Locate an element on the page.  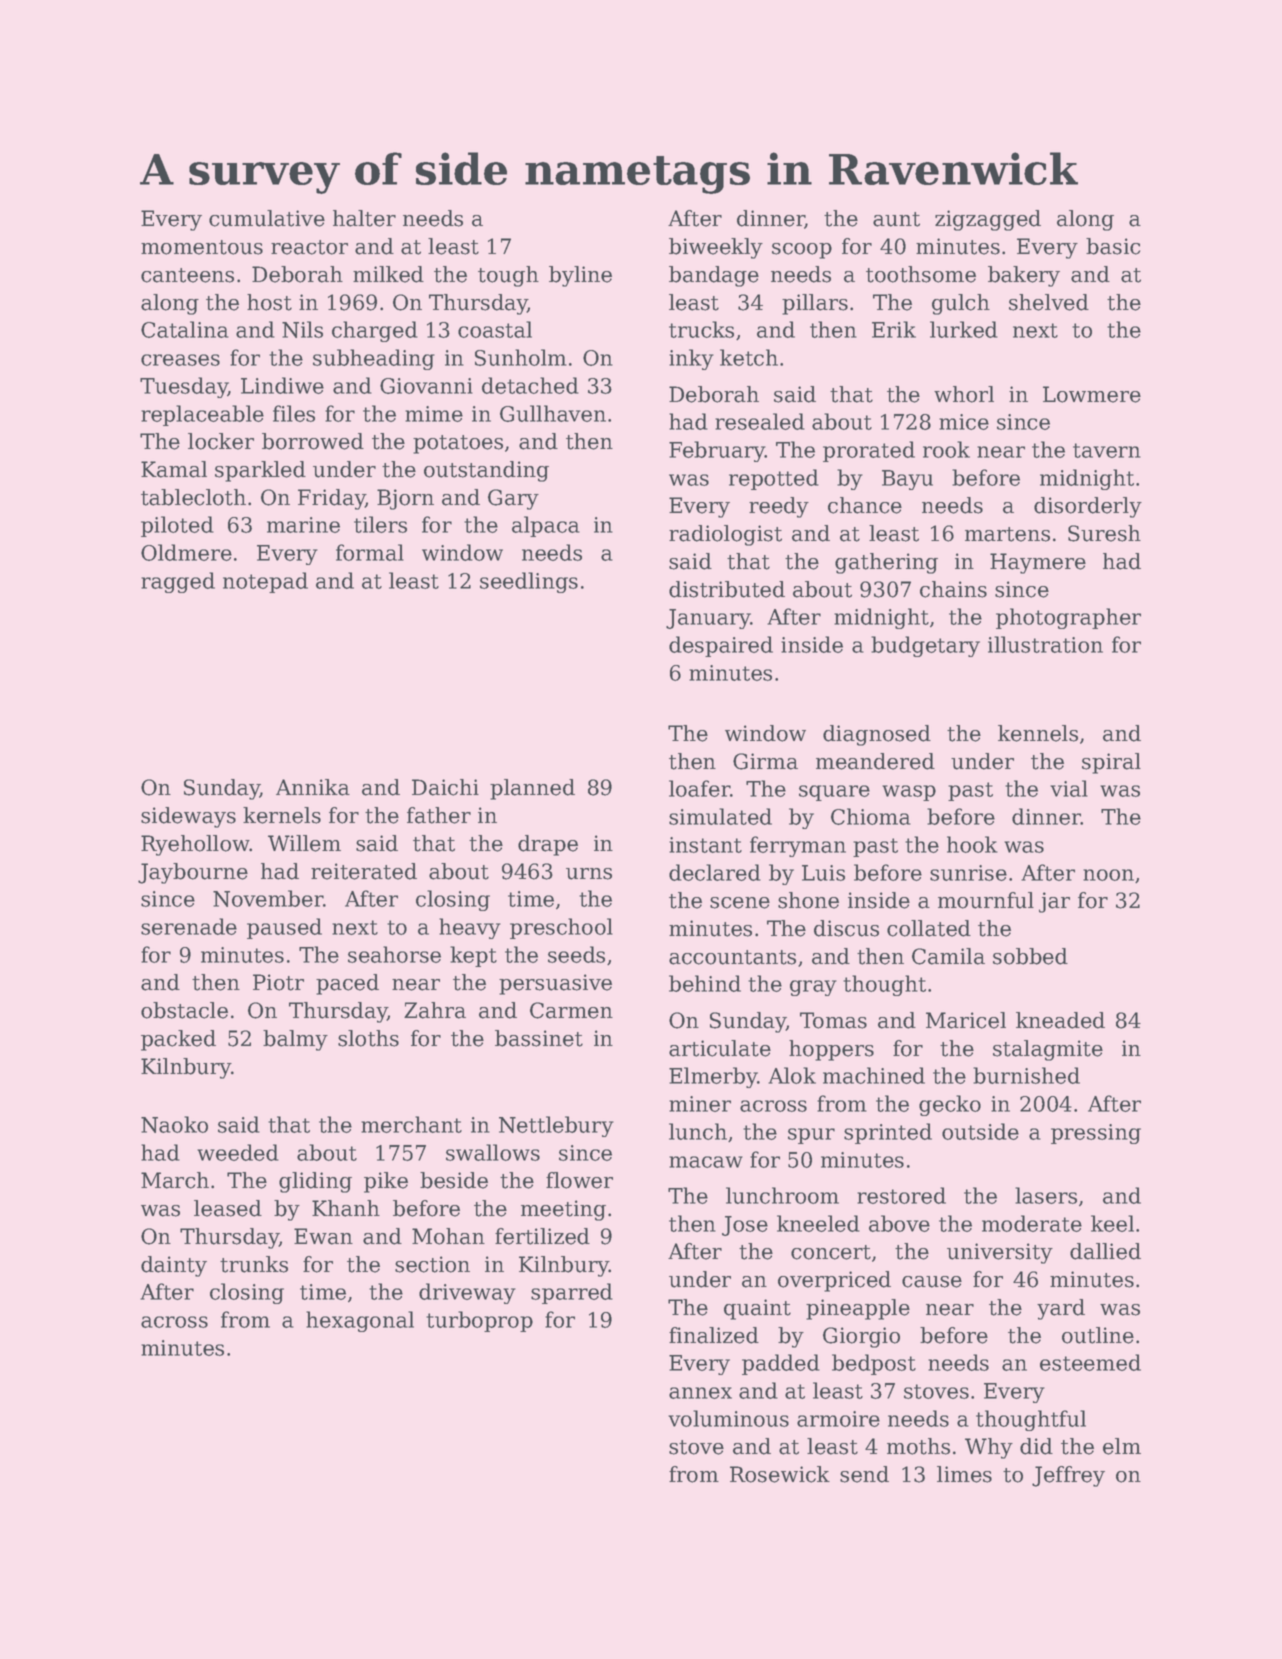
despaired is located at coordinates (721, 646).
